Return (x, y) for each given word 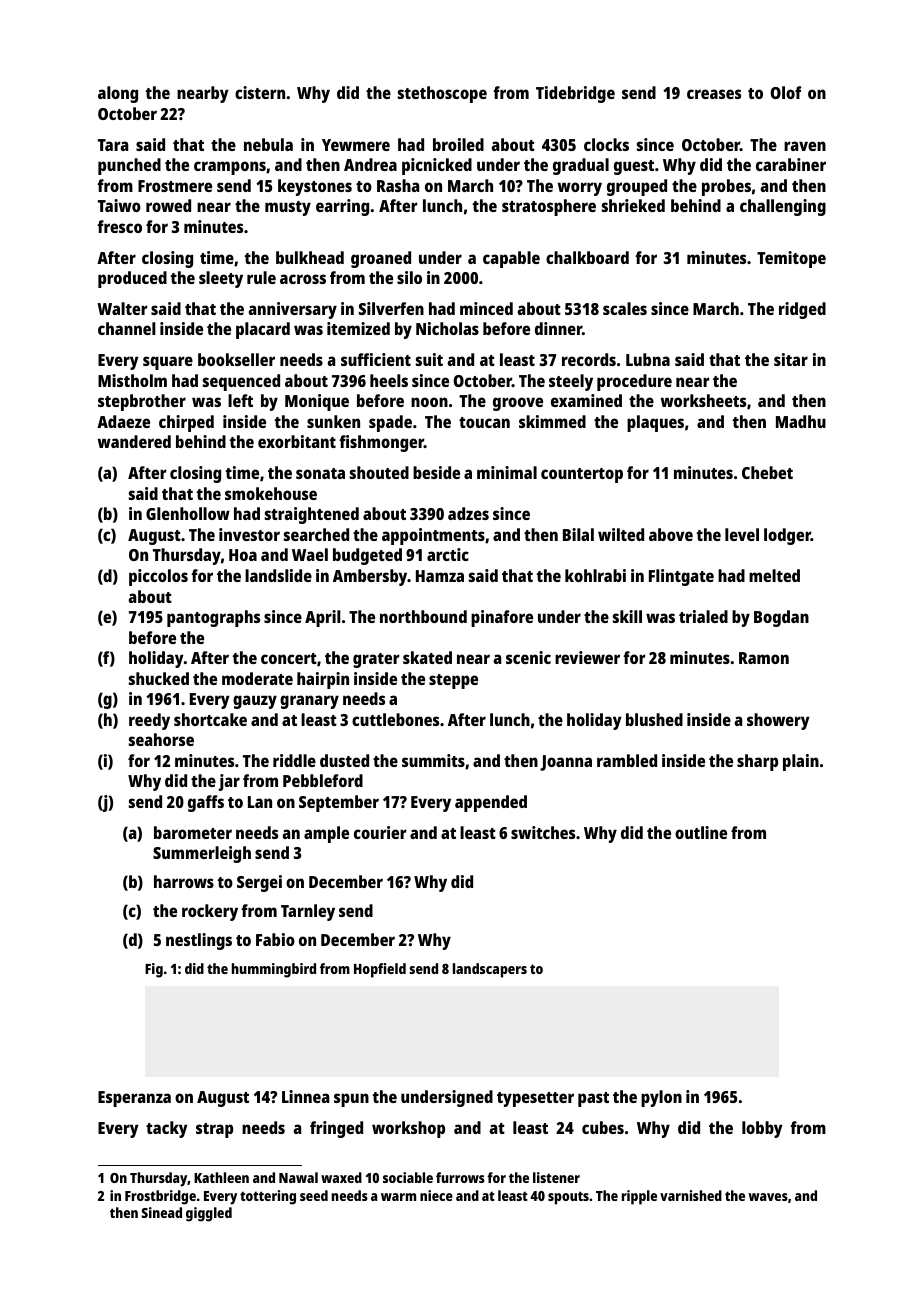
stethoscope (442, 94)
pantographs (213, 618)
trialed (703, 616)
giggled (209, 1214)
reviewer (587, 657)
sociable (408, 1177)
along (118, 94)
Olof (785, 92)
